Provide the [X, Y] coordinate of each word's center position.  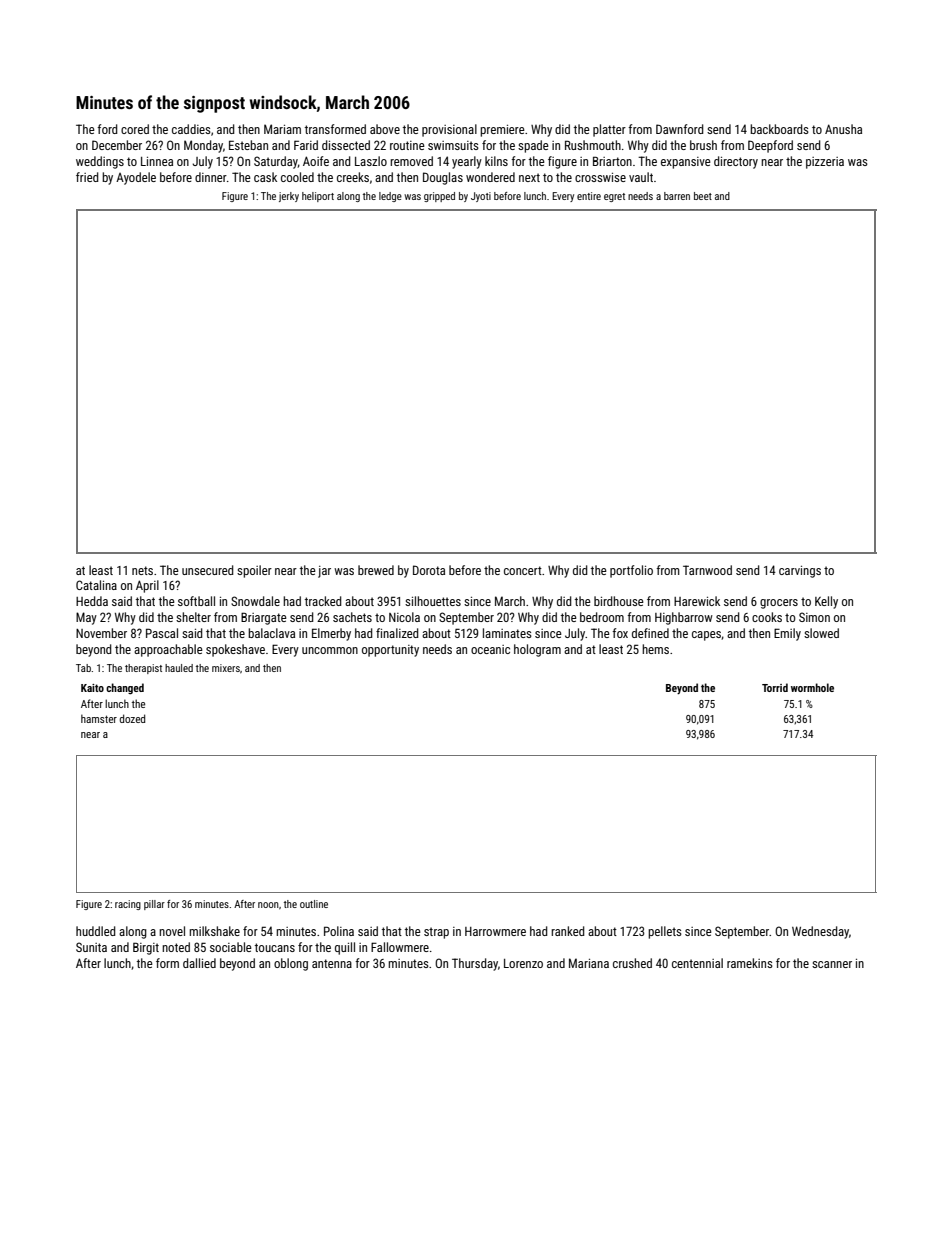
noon [268, 905]
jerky [289, 197]
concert [523, 570]
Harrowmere [495, 931]
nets [142, 570]
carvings [800, 572]
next [529, 177]
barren [677, 196]
